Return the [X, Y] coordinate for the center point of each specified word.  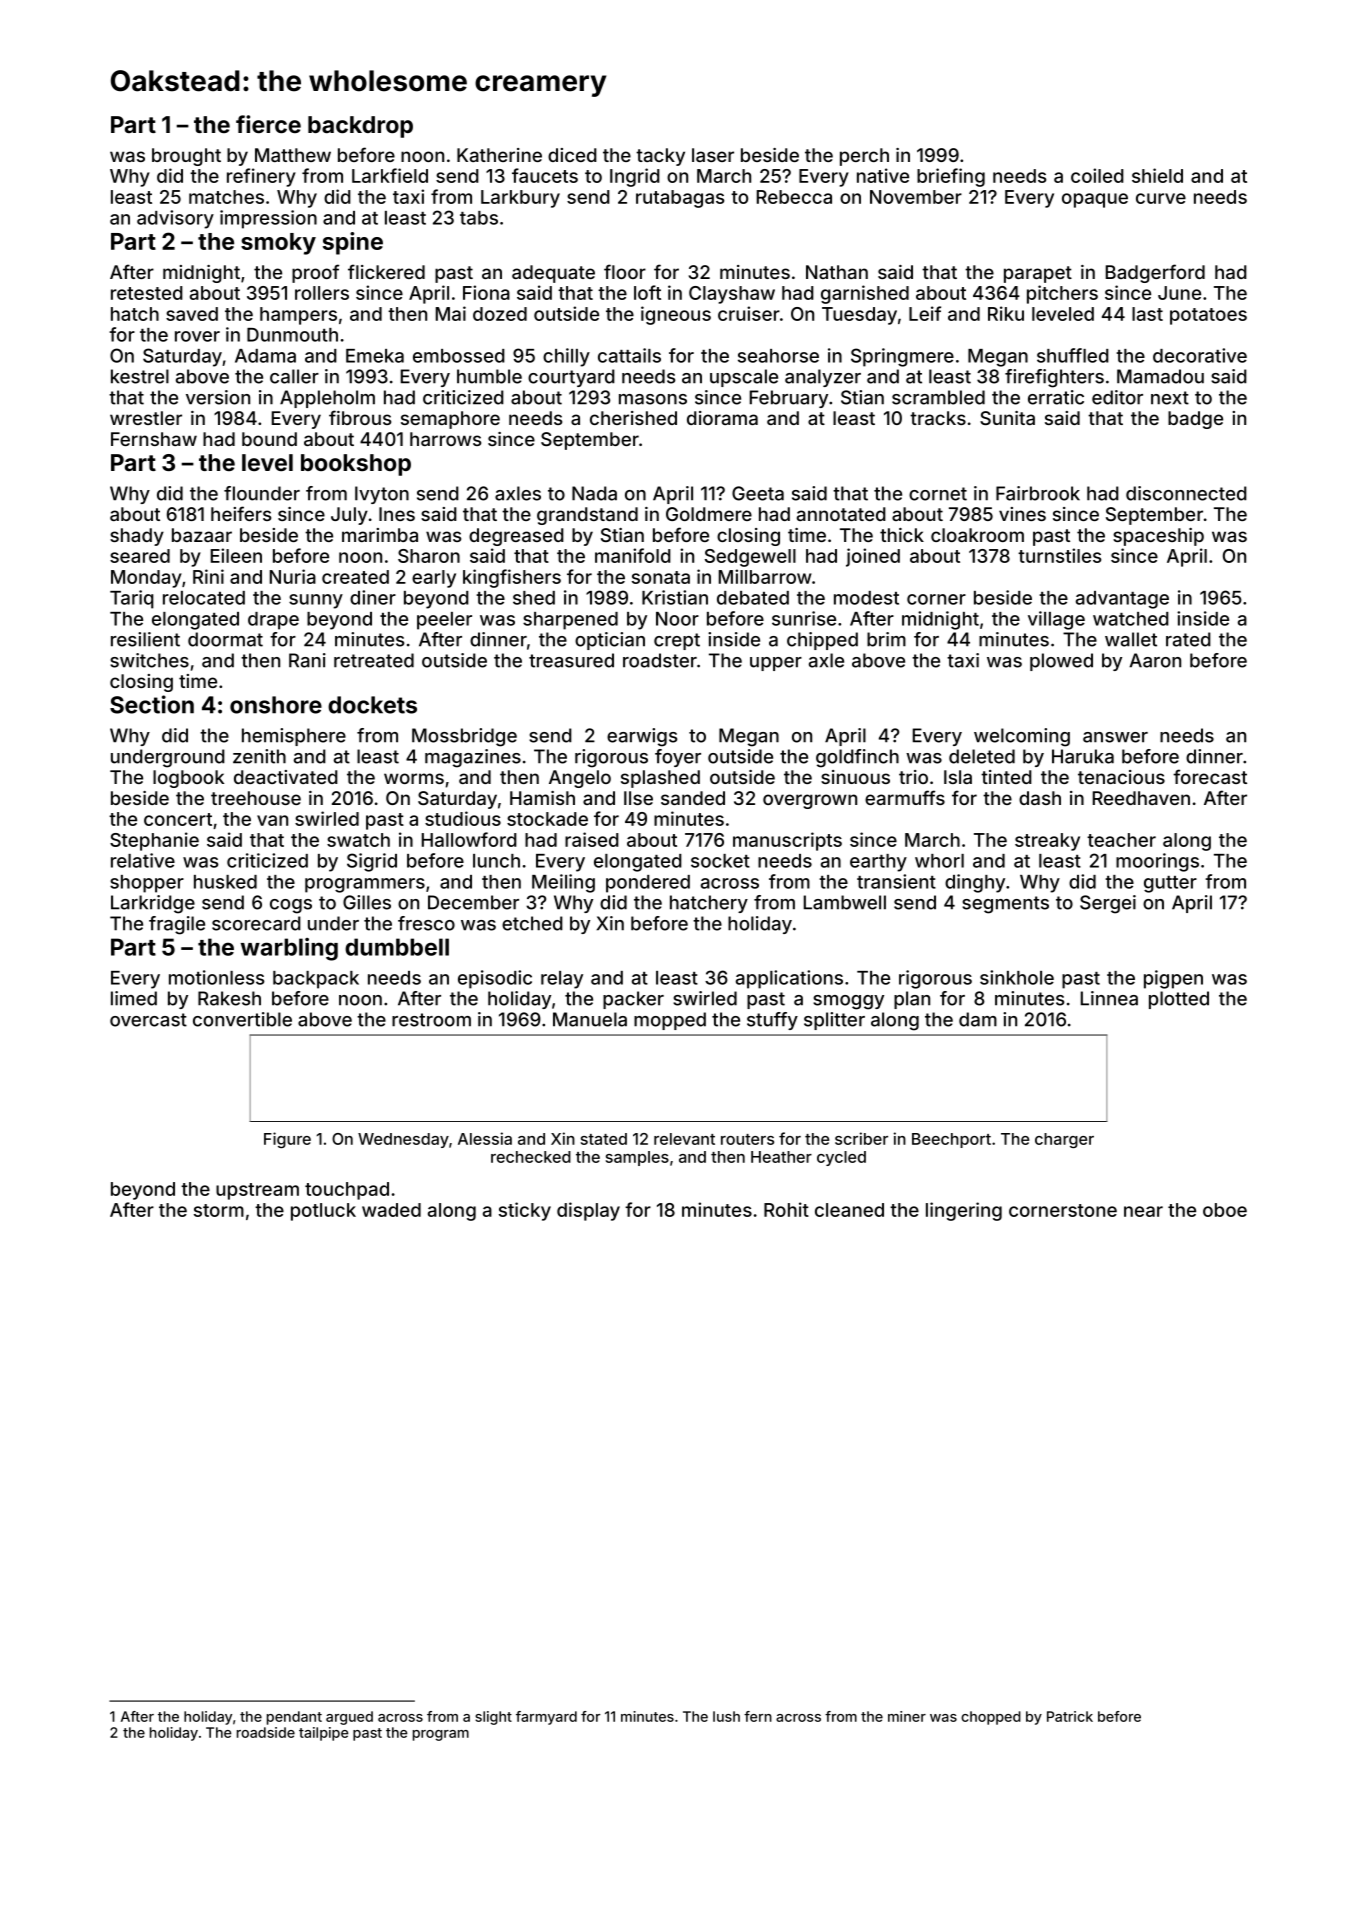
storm [219, 1210]
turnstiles [1059, 555]
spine [353, 243]
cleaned [849, 1210]
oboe [1225, 1210]
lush [726, 1716]
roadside [266, 1732]
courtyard [571, 378]
